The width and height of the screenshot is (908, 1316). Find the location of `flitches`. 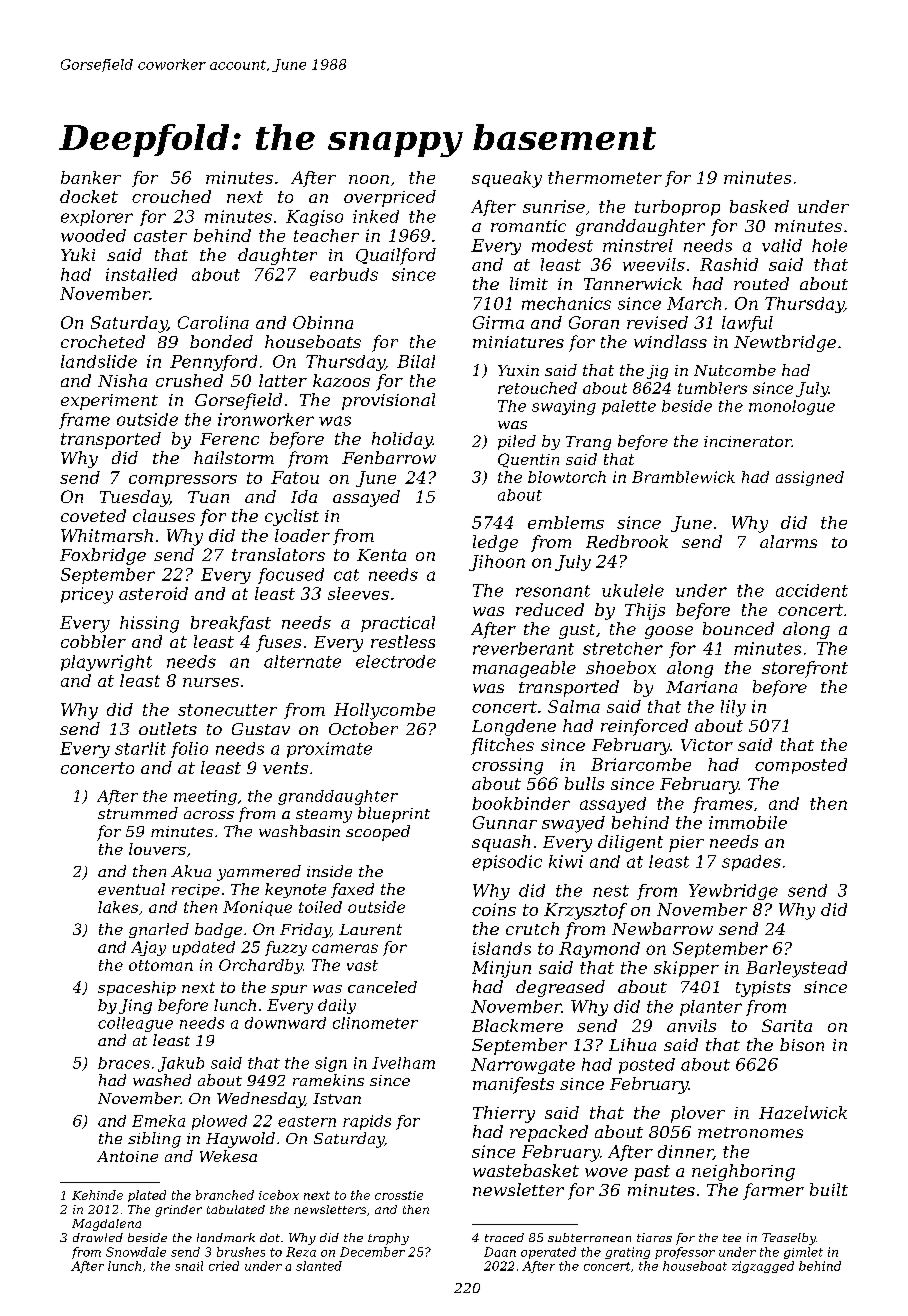

flitches is located at coordinates (502, 746).
